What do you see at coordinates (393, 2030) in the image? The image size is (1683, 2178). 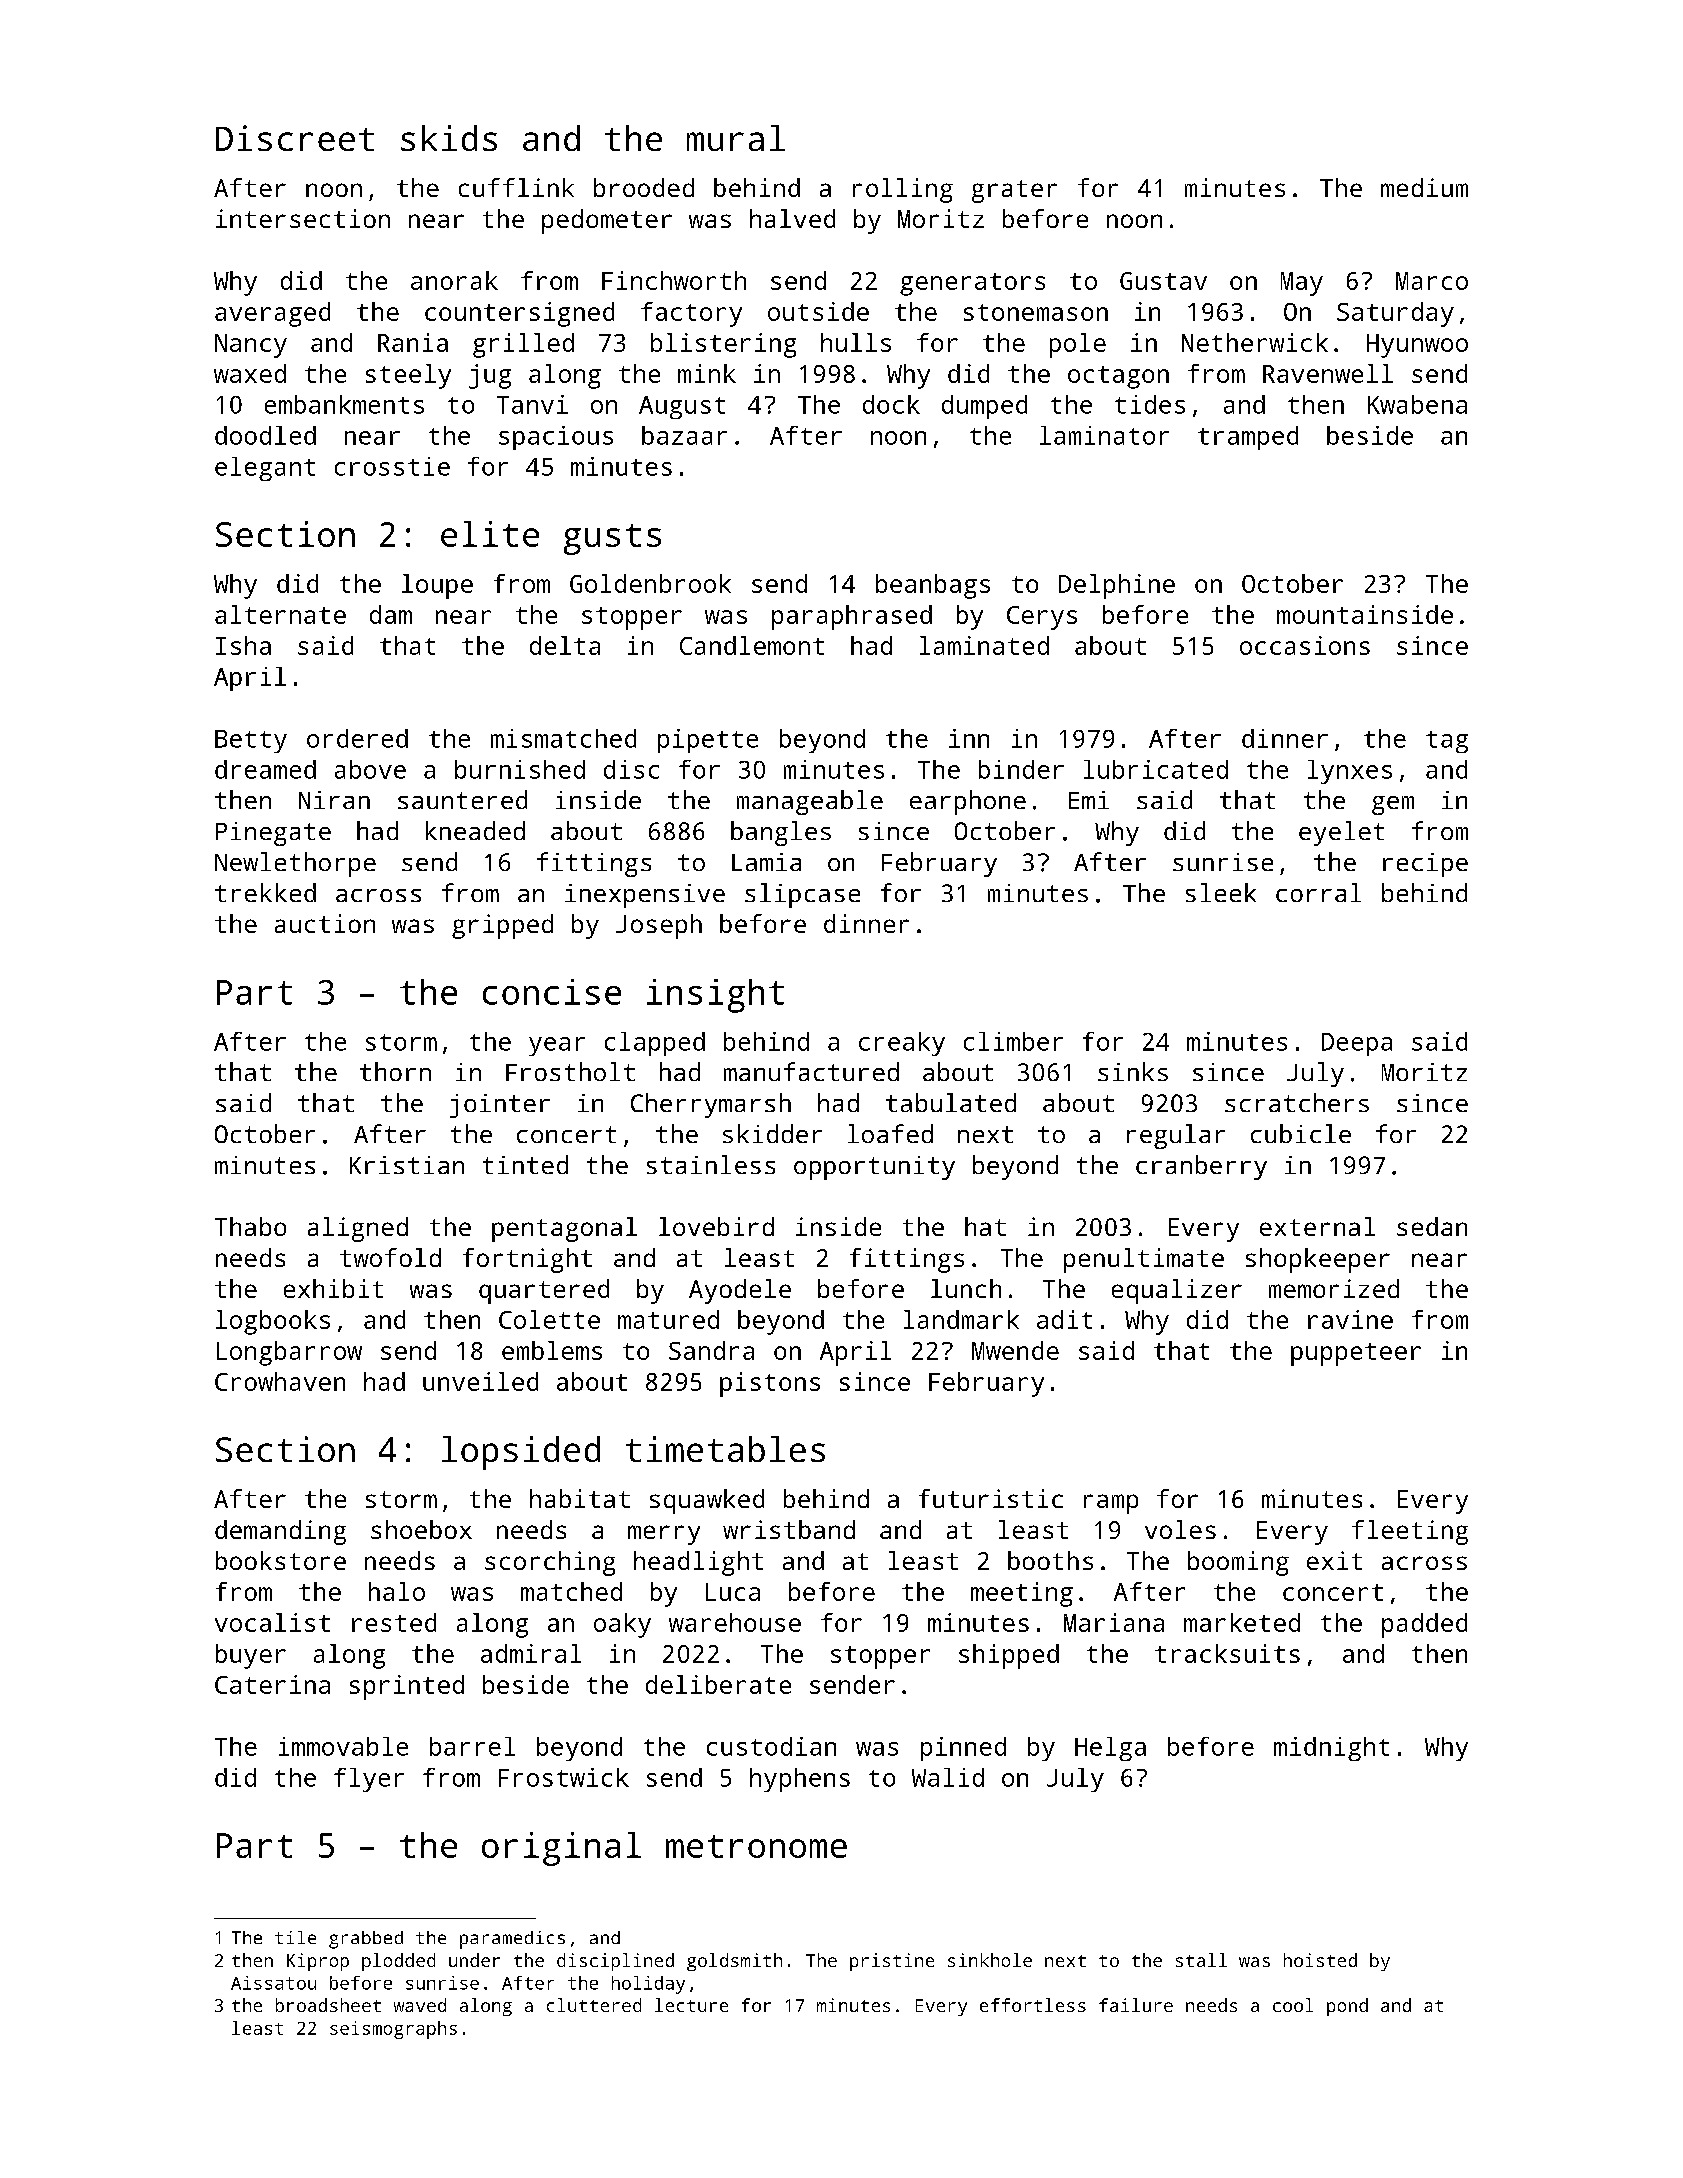 I see `seismographs` at bounding box center [393, 2030].
